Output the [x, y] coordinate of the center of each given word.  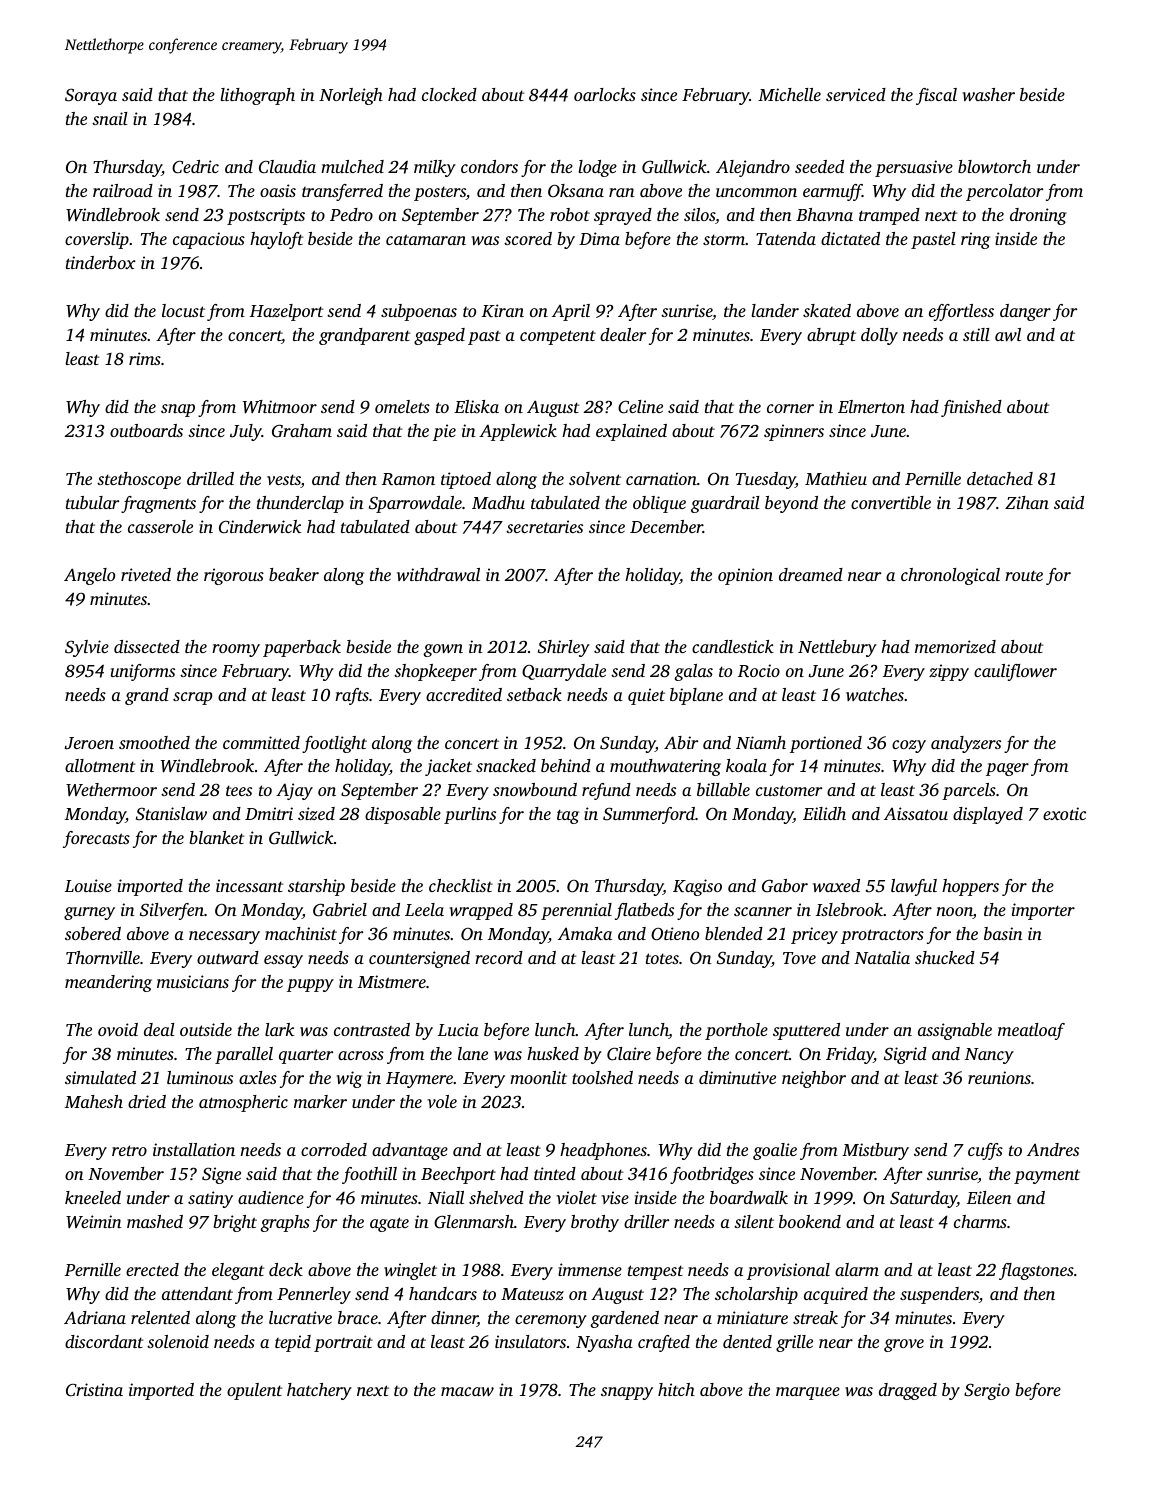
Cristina [94, 1390]
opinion [745, 576]
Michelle [789, 94]
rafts [352, 696]
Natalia [882, 957]
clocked [449, 94]
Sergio [987, 1391]
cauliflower [1015, 672]
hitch [676, 1389]
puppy [310, 985]
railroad [123, 190]
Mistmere [392, 981]
